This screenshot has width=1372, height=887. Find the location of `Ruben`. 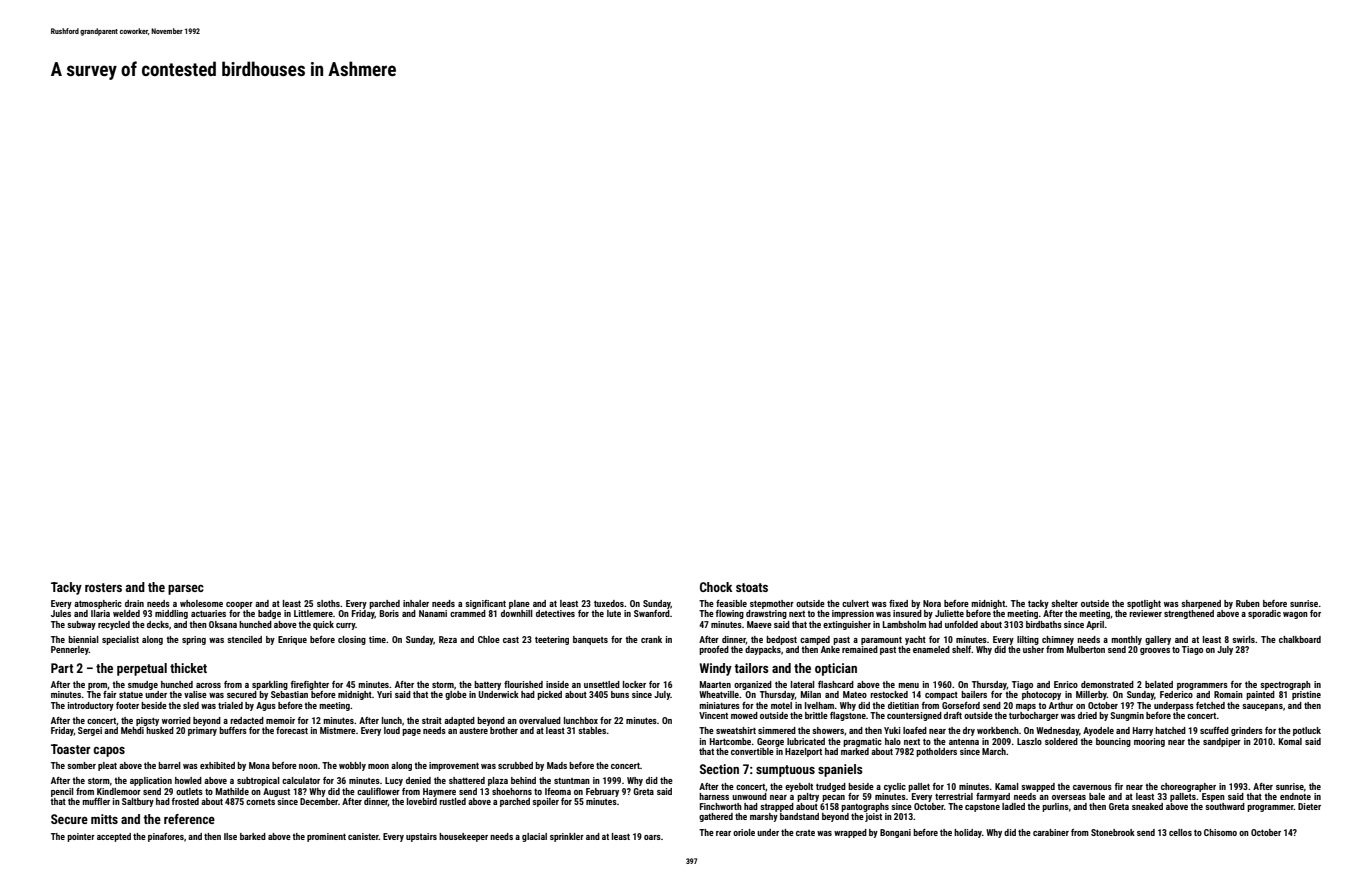

Ruben is located at coordinates (1248, 603).
